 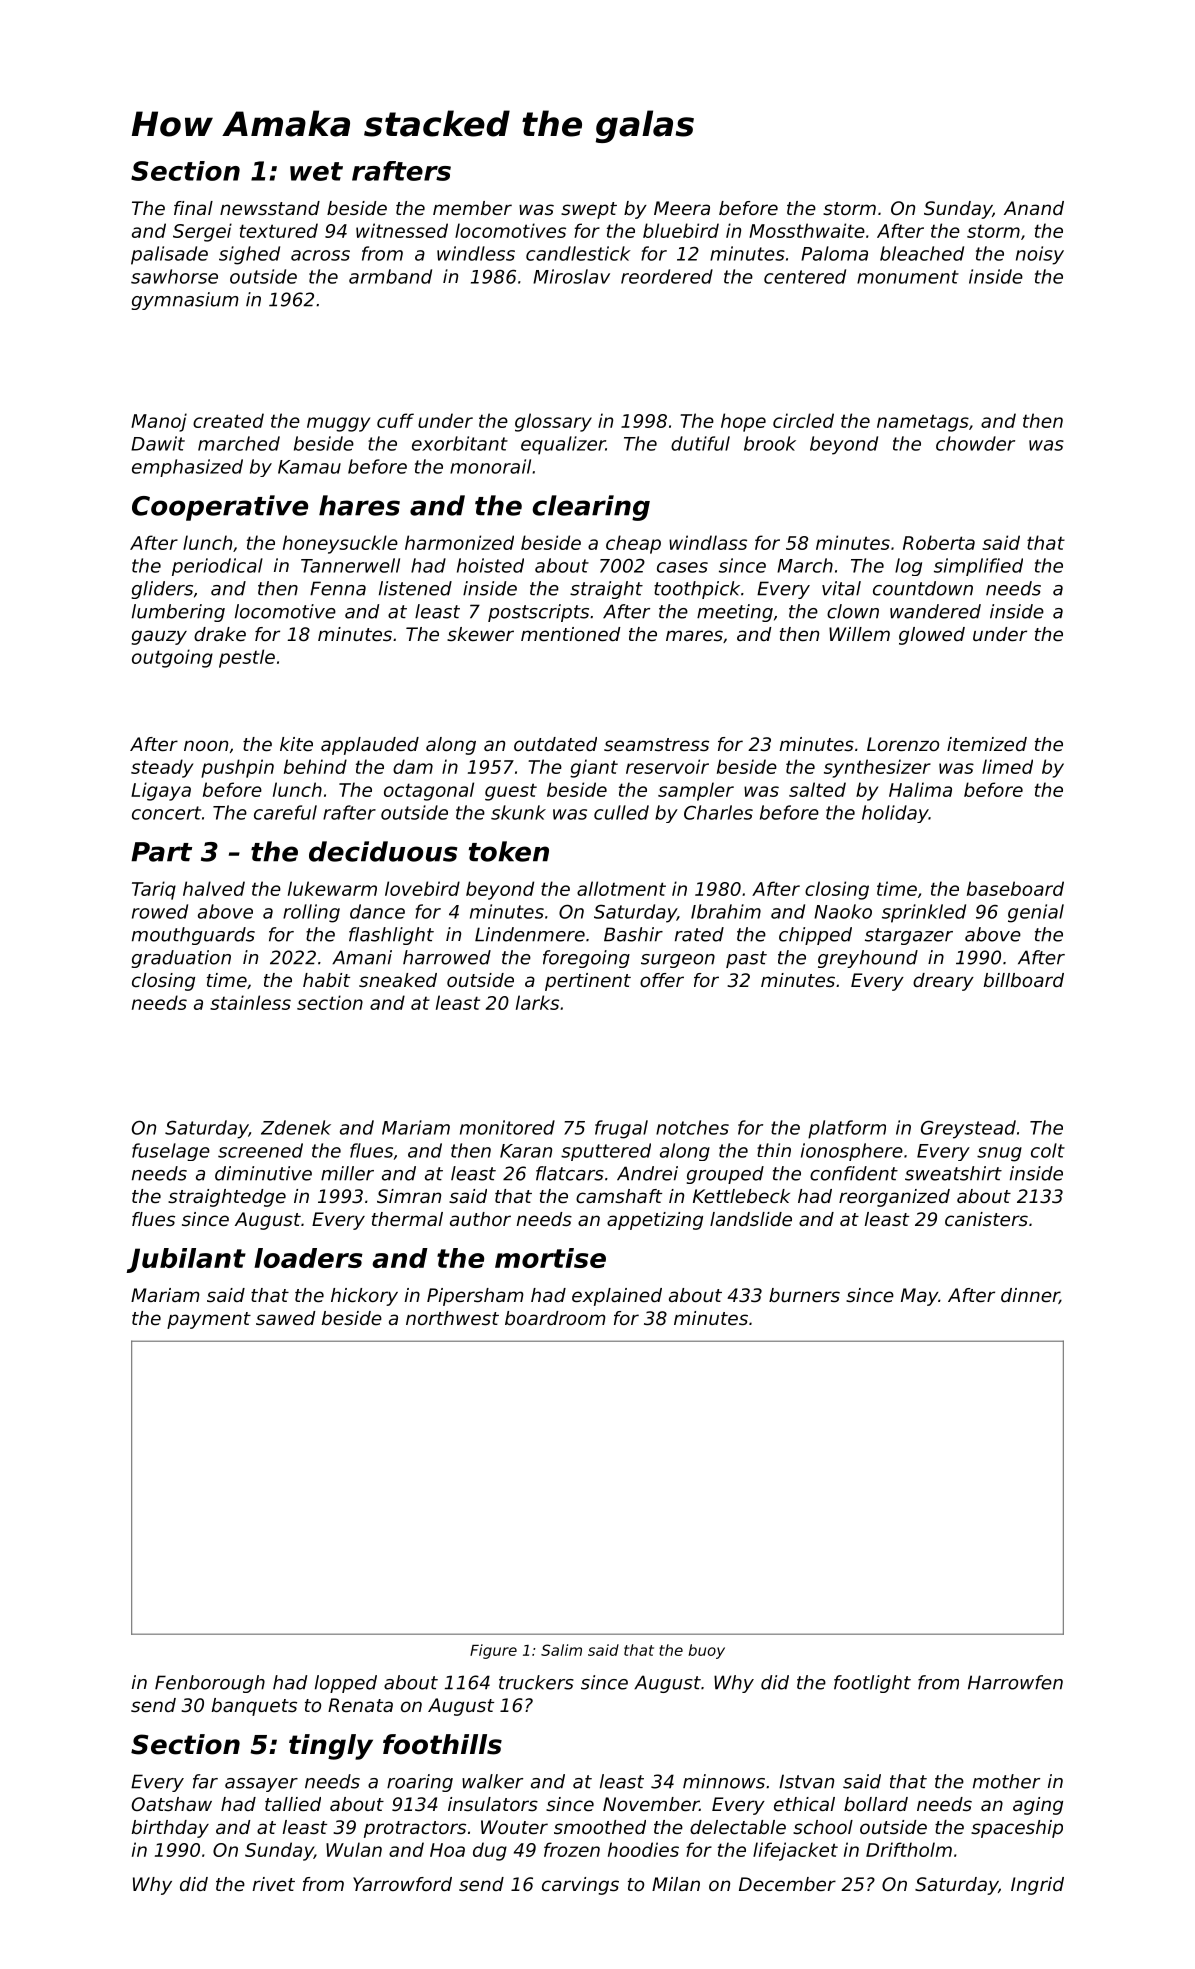 What do you see at coordinates (555, 1318) in the screenshot?
I see `boardroom` at bounding box center [555, 1318].
